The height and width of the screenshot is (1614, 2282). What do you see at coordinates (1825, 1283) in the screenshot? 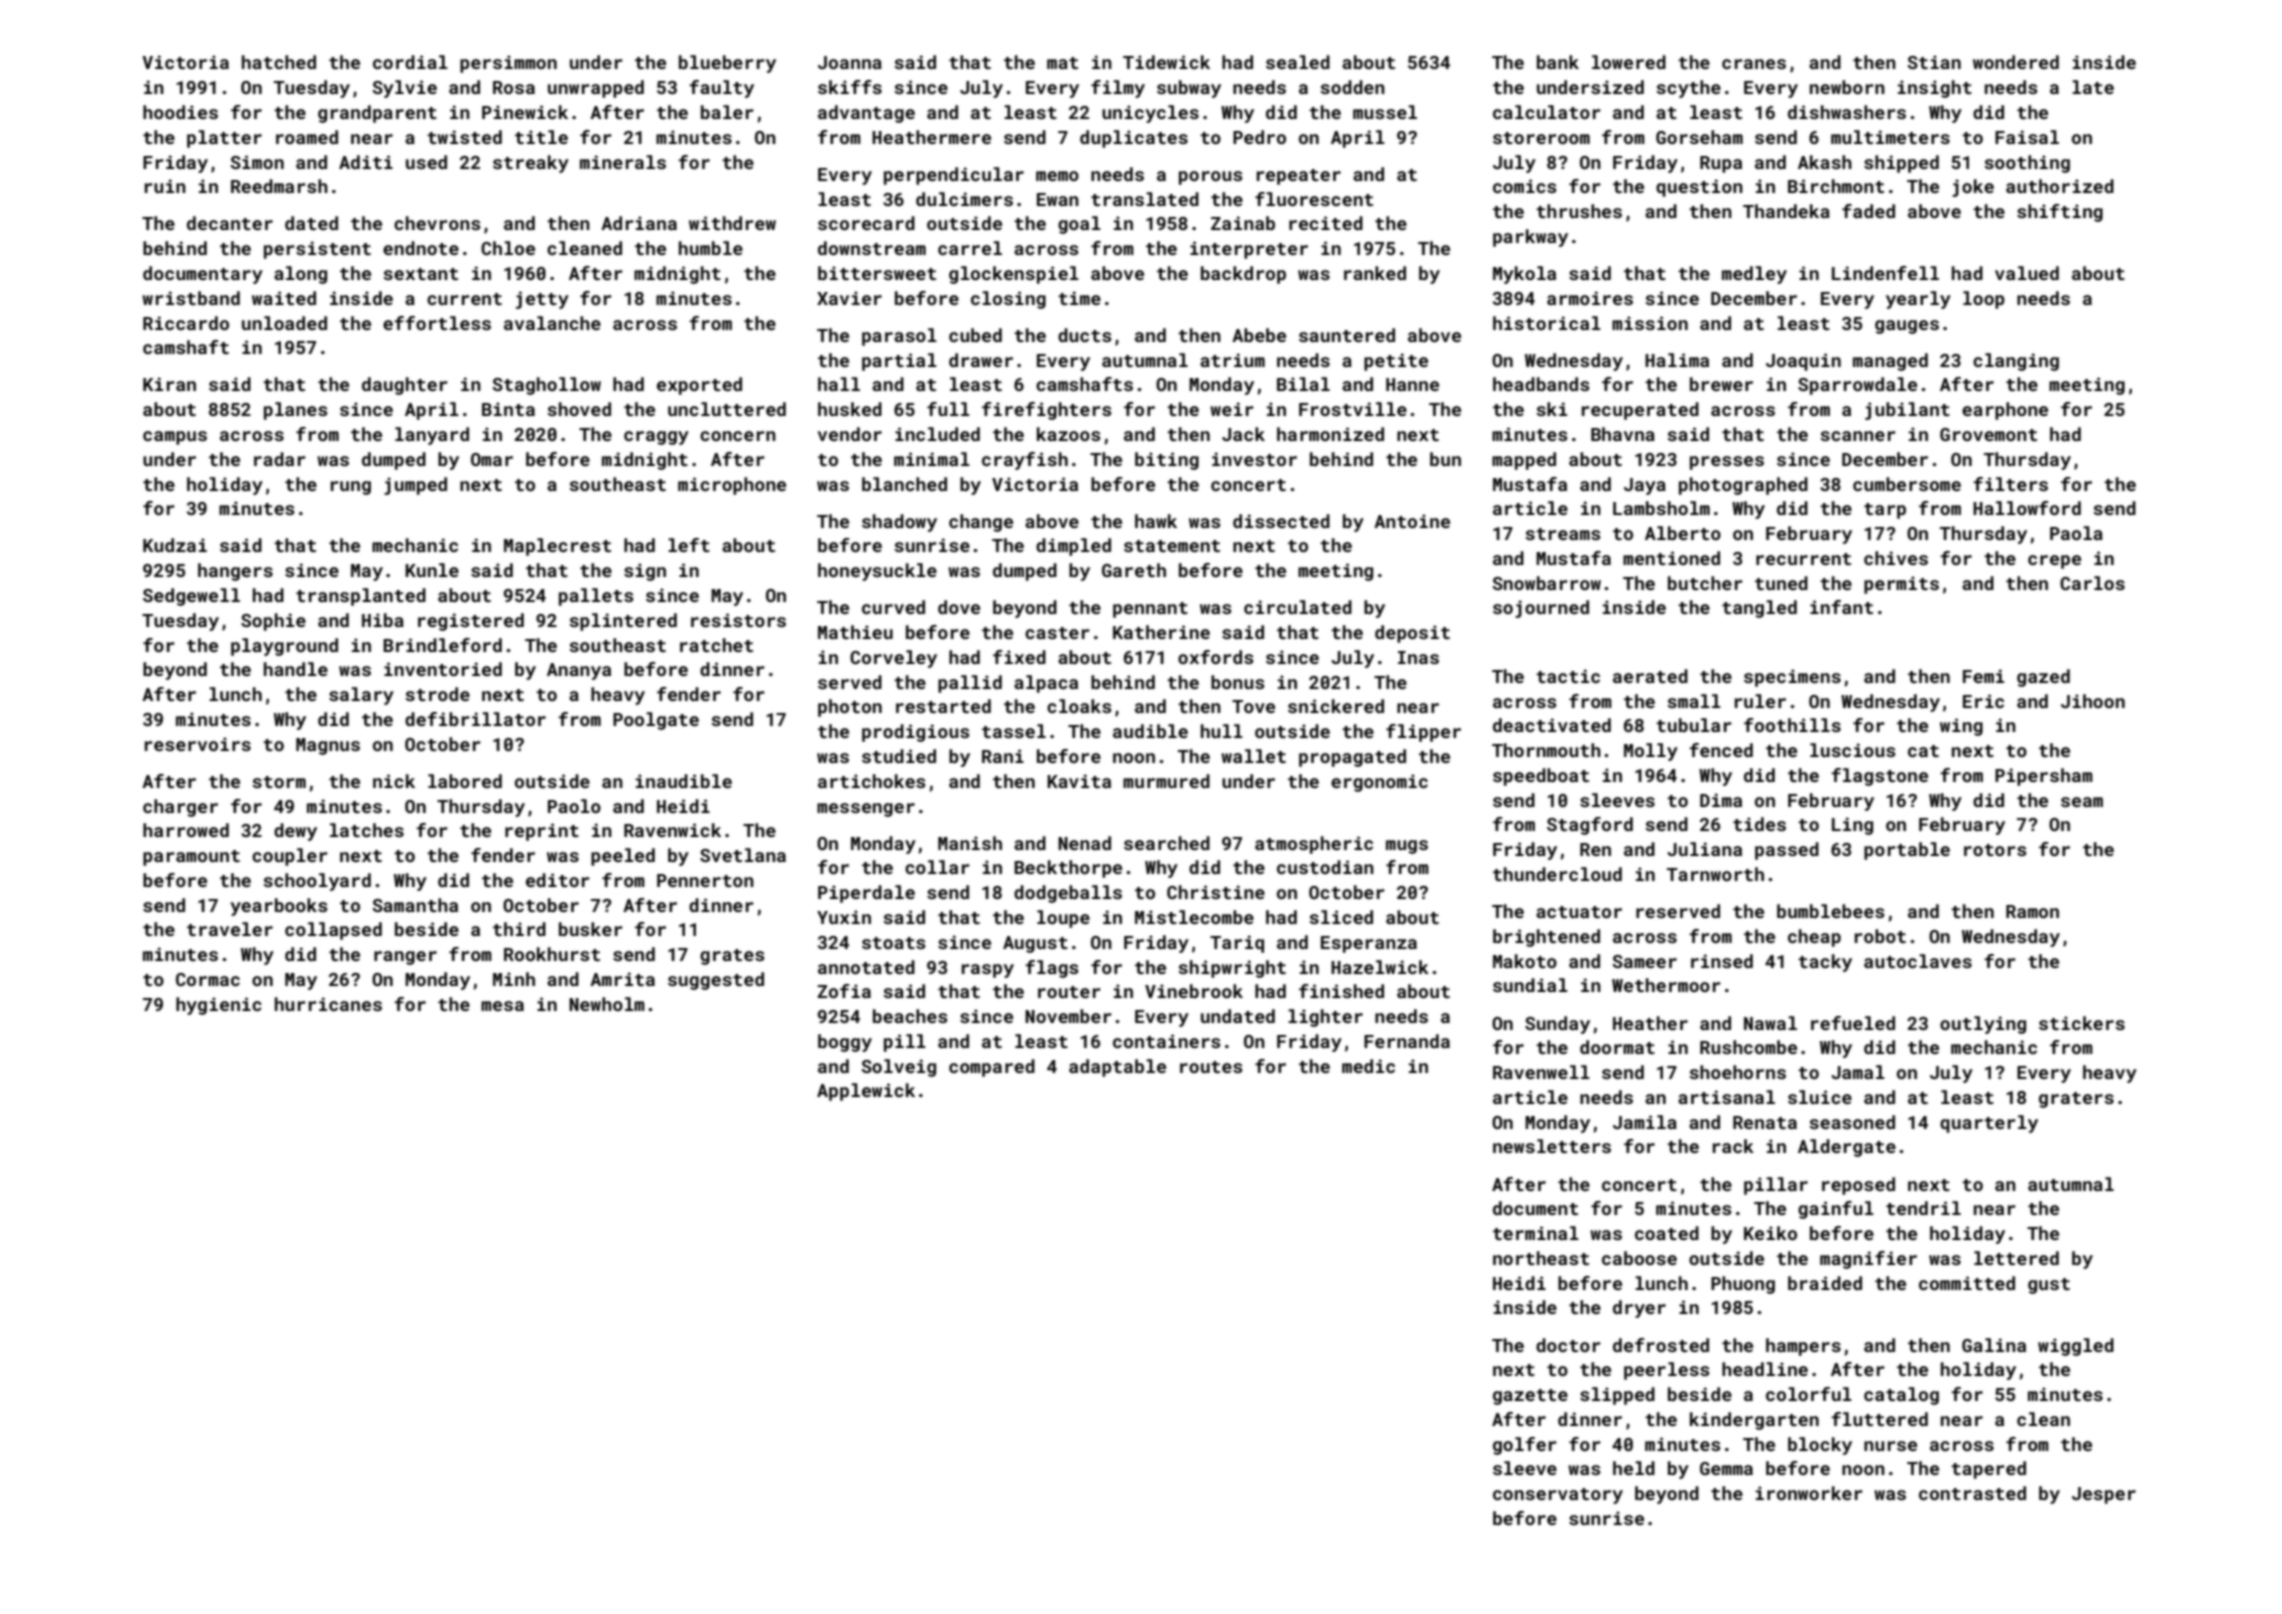
I see `braided` at bounding box center [1825, 1283].
